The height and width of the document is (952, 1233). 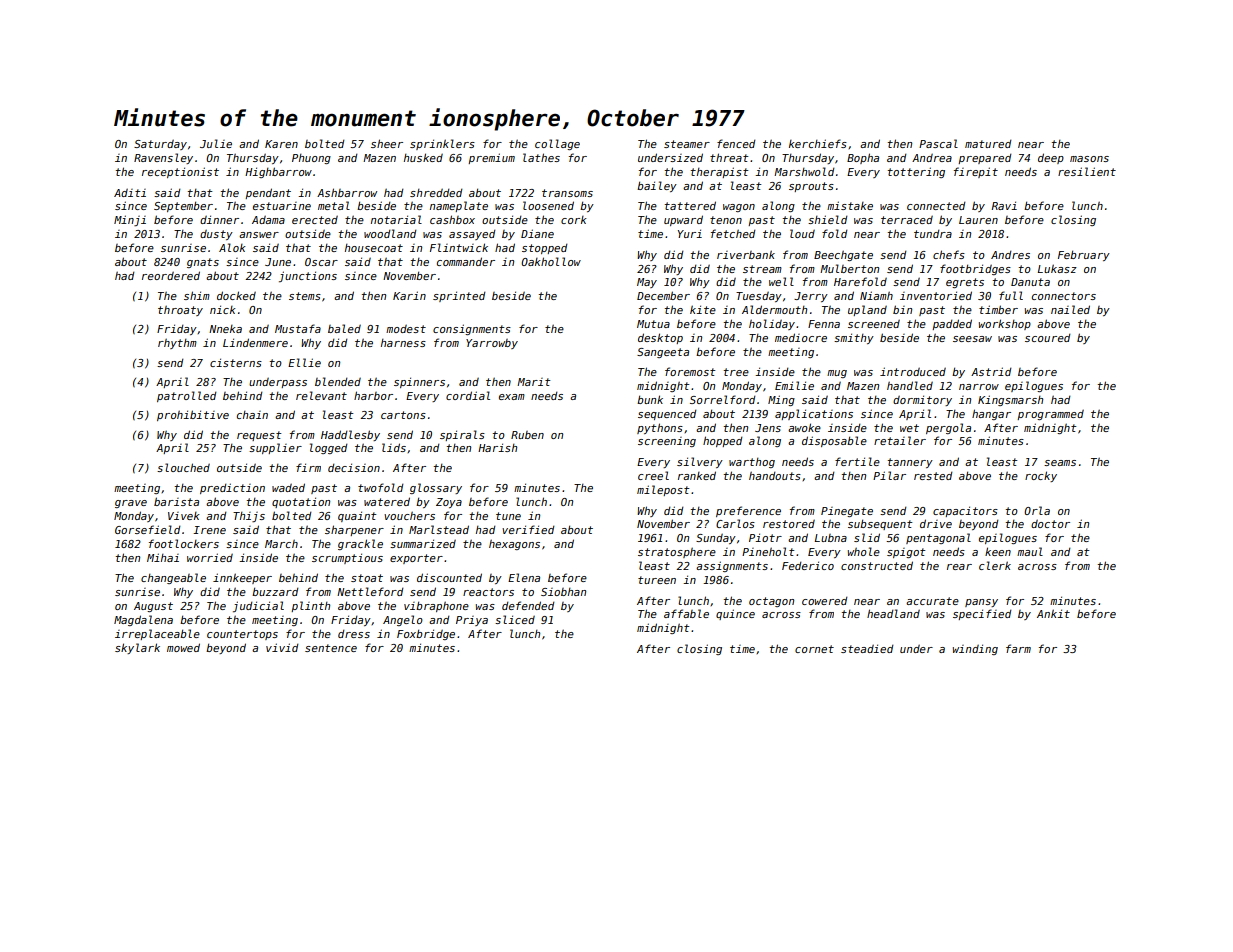 What do you see at coordinates (657, 186) in the document?
I see `bailey` at bounding box center [657, 186].
